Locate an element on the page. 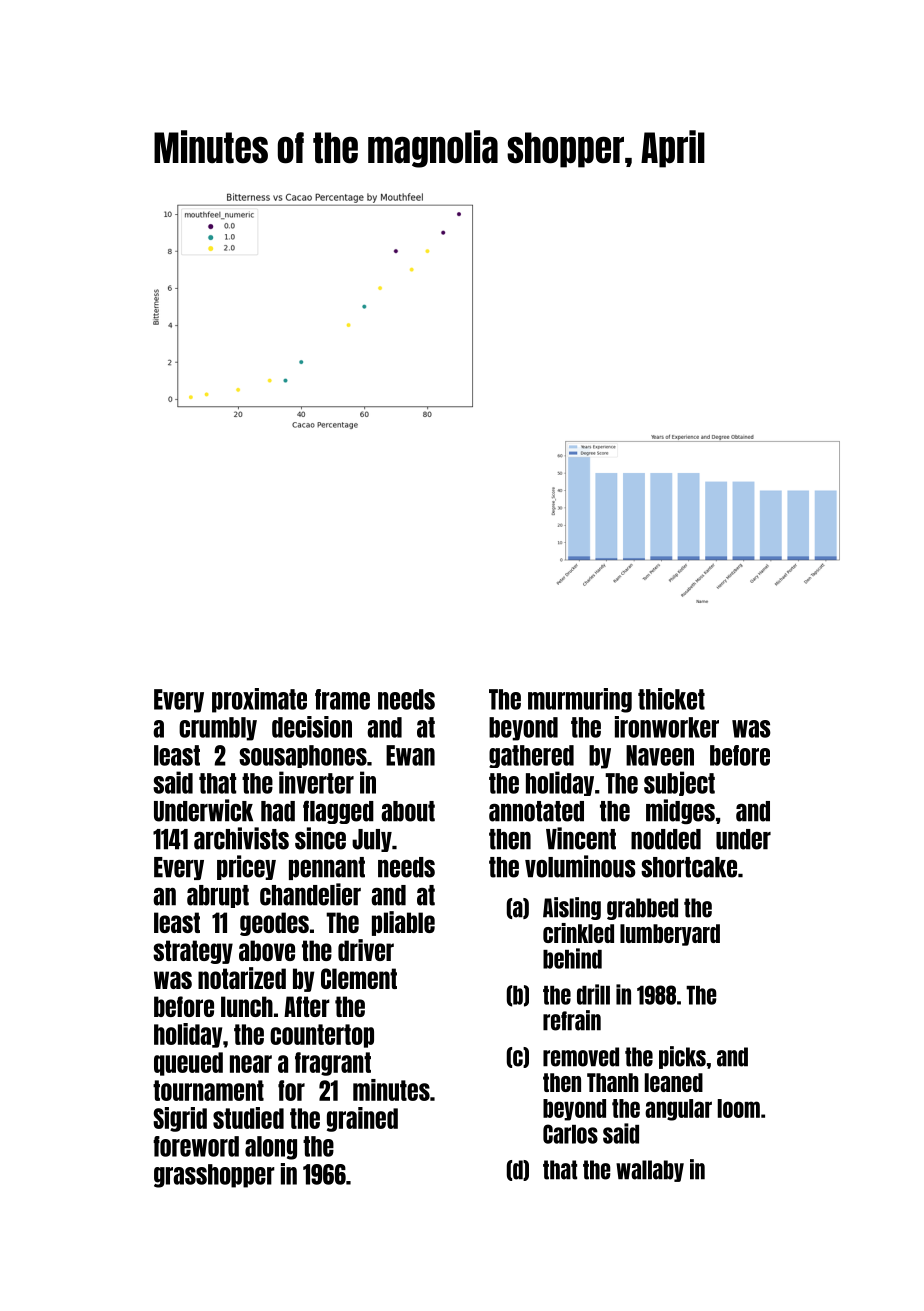  thicket is located at coordinates (671, 699).
